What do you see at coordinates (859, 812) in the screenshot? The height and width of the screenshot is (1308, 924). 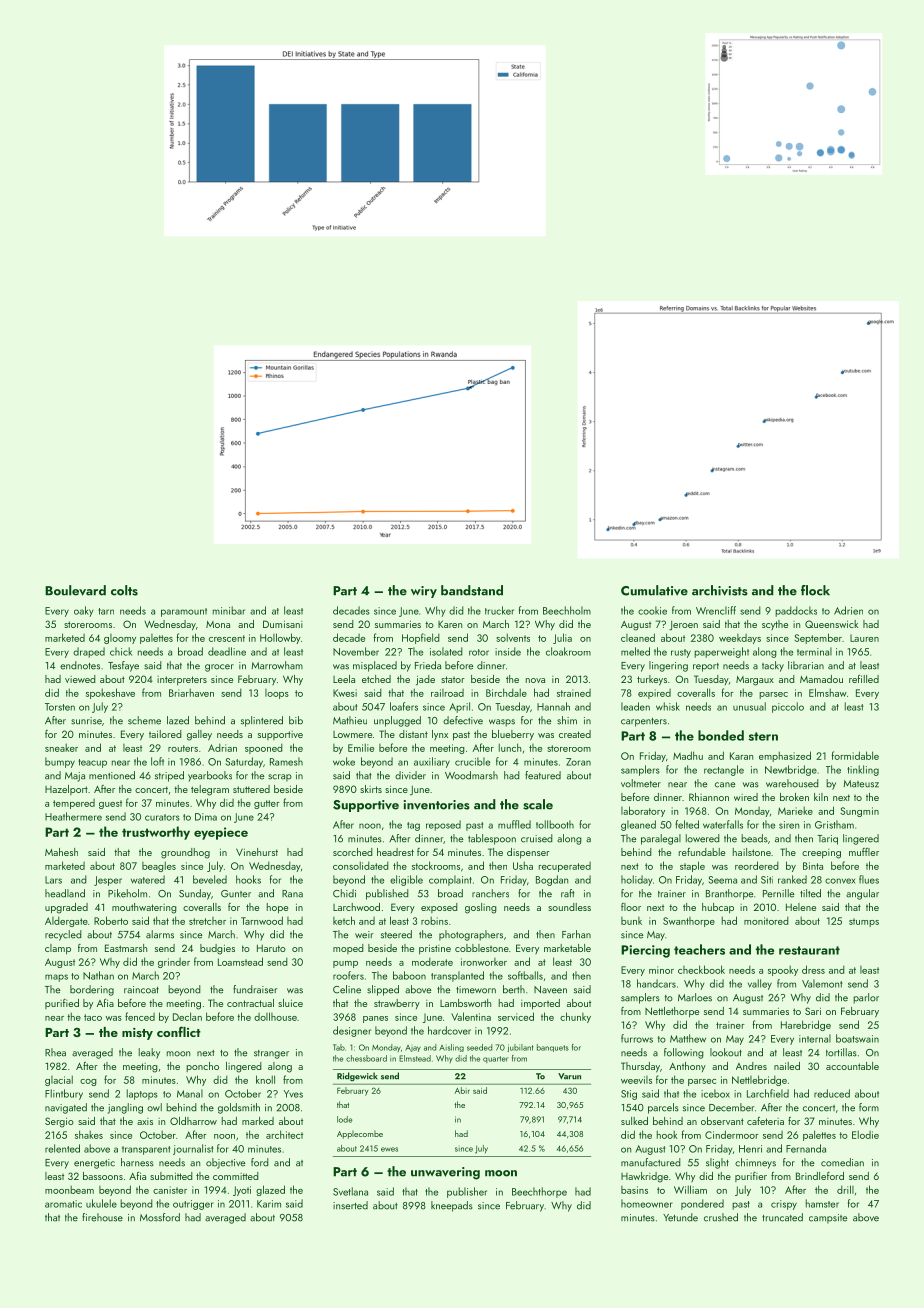 I see `Sungmin` at bounding box center [859, 812].
